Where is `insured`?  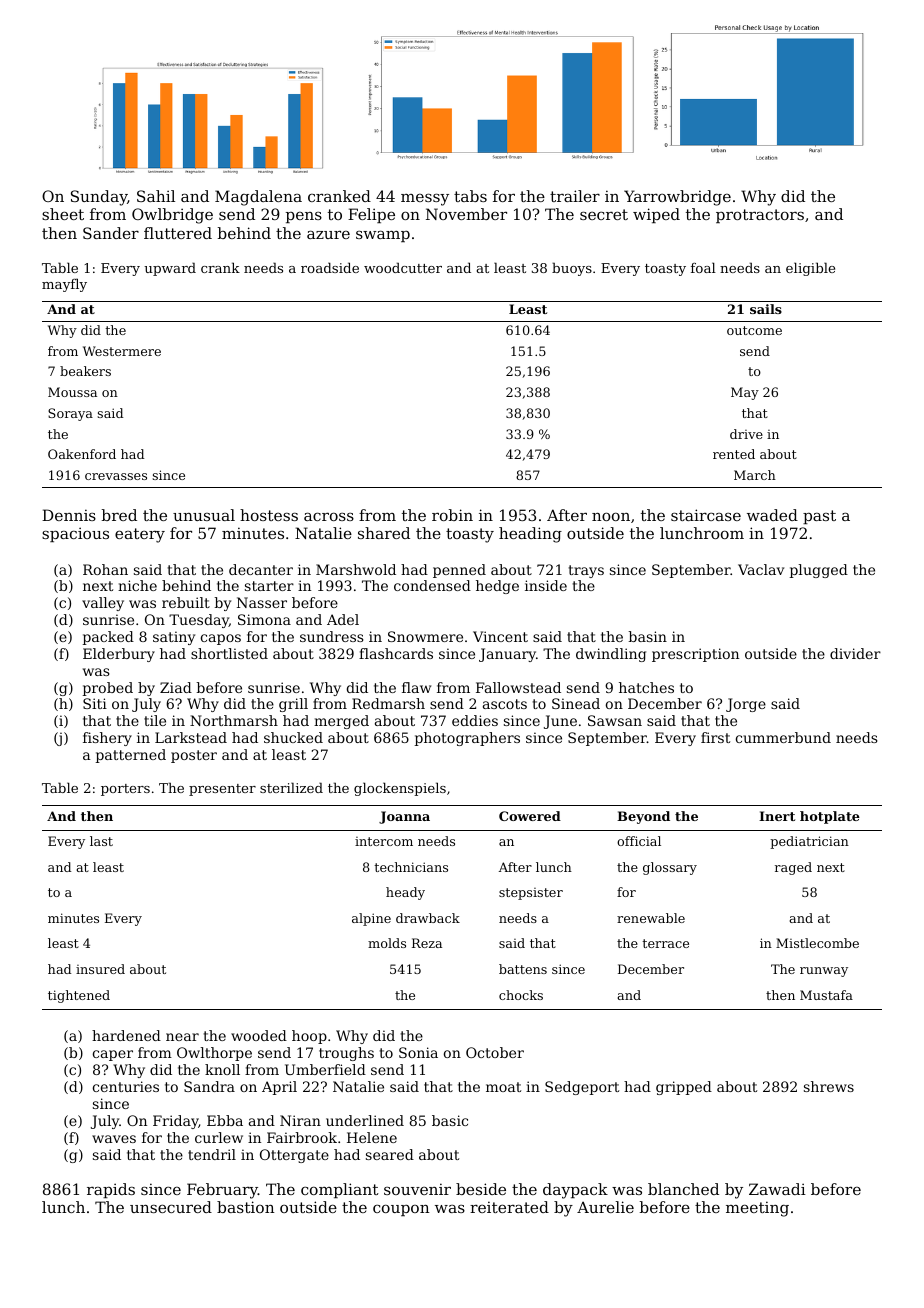 insured is located at coordinates (100, 969).
